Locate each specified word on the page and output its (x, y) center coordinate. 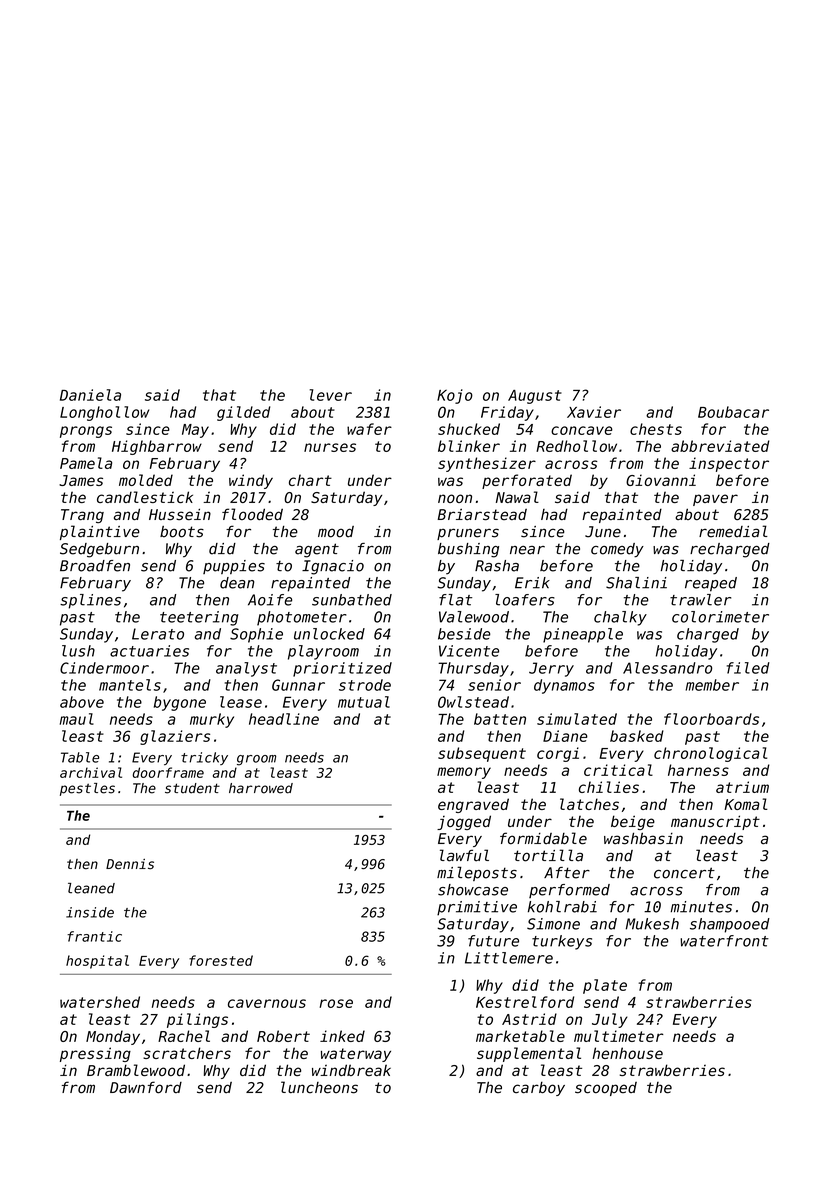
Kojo (455, 396)
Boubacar (733, 412)
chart (310, 480)
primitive (477, 908)
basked (637, 736)
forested (221, 960)
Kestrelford (525, 1002)
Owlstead (473, 702)
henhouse (628, 1053)
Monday (113, 1037)
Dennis (130, 864)
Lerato (158, 634)
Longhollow (104, 413)
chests (656, 429)
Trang (82, 516)
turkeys (562, 942)
